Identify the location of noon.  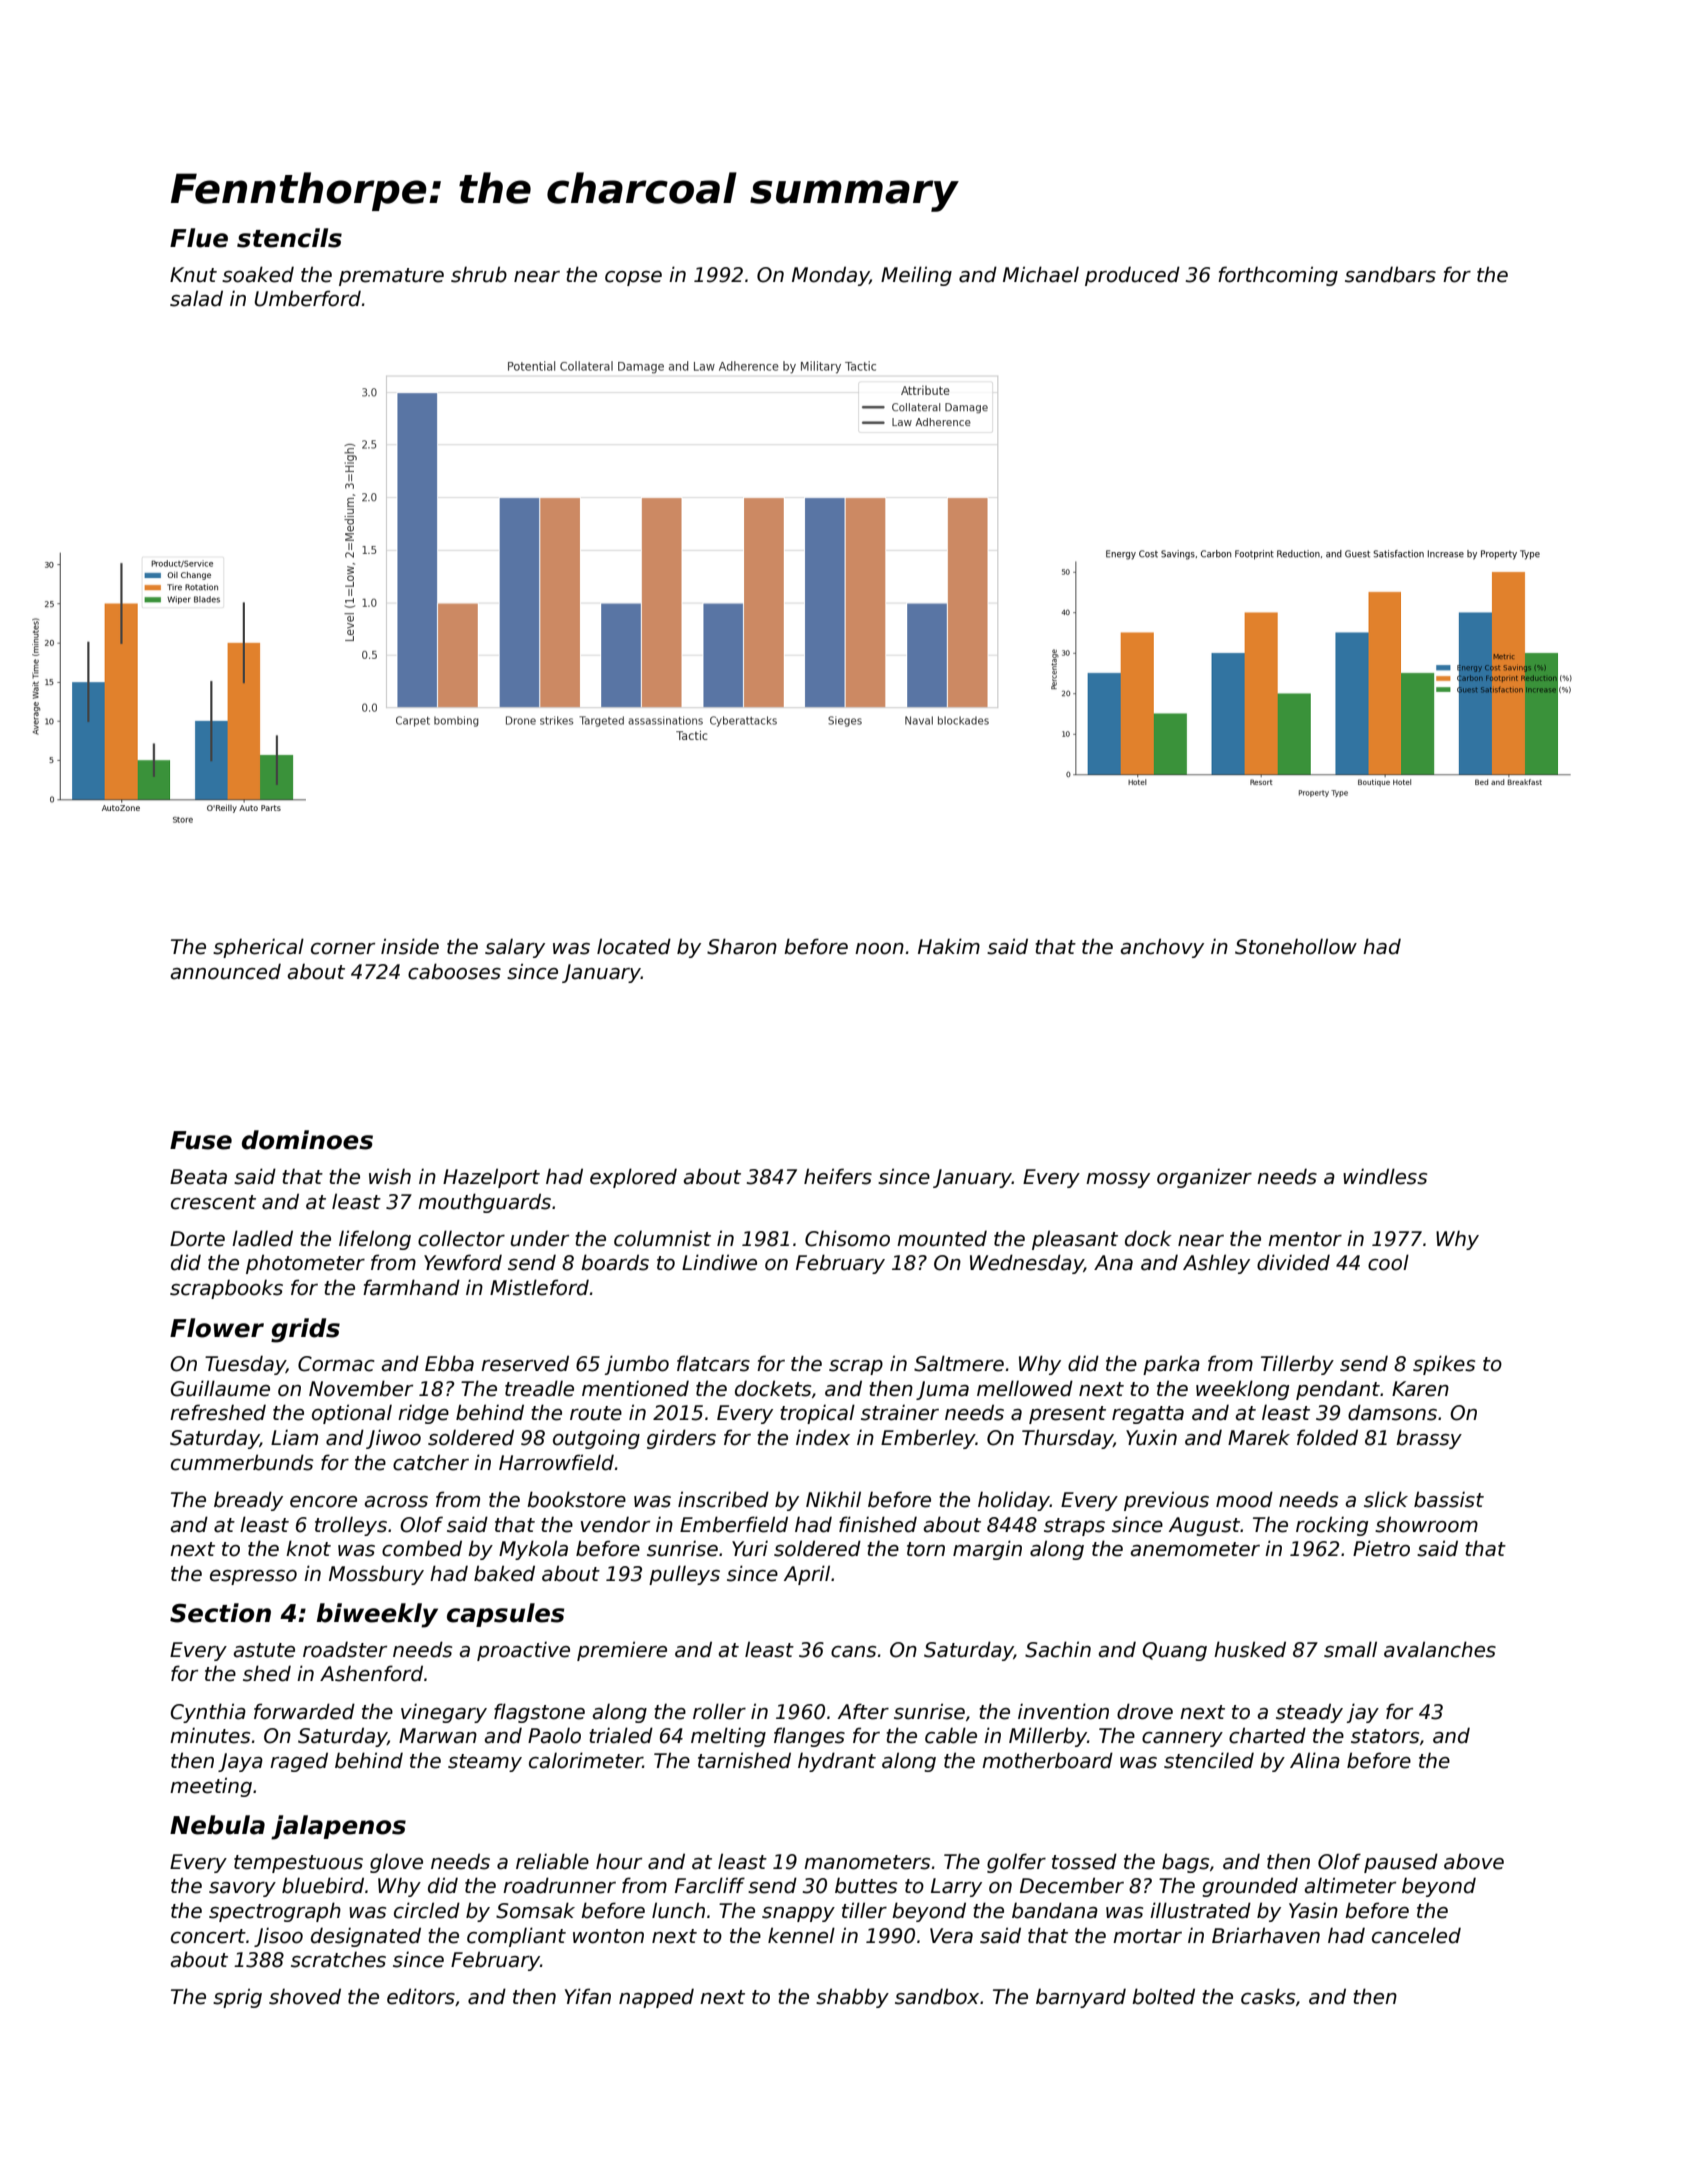
(879, 949).
